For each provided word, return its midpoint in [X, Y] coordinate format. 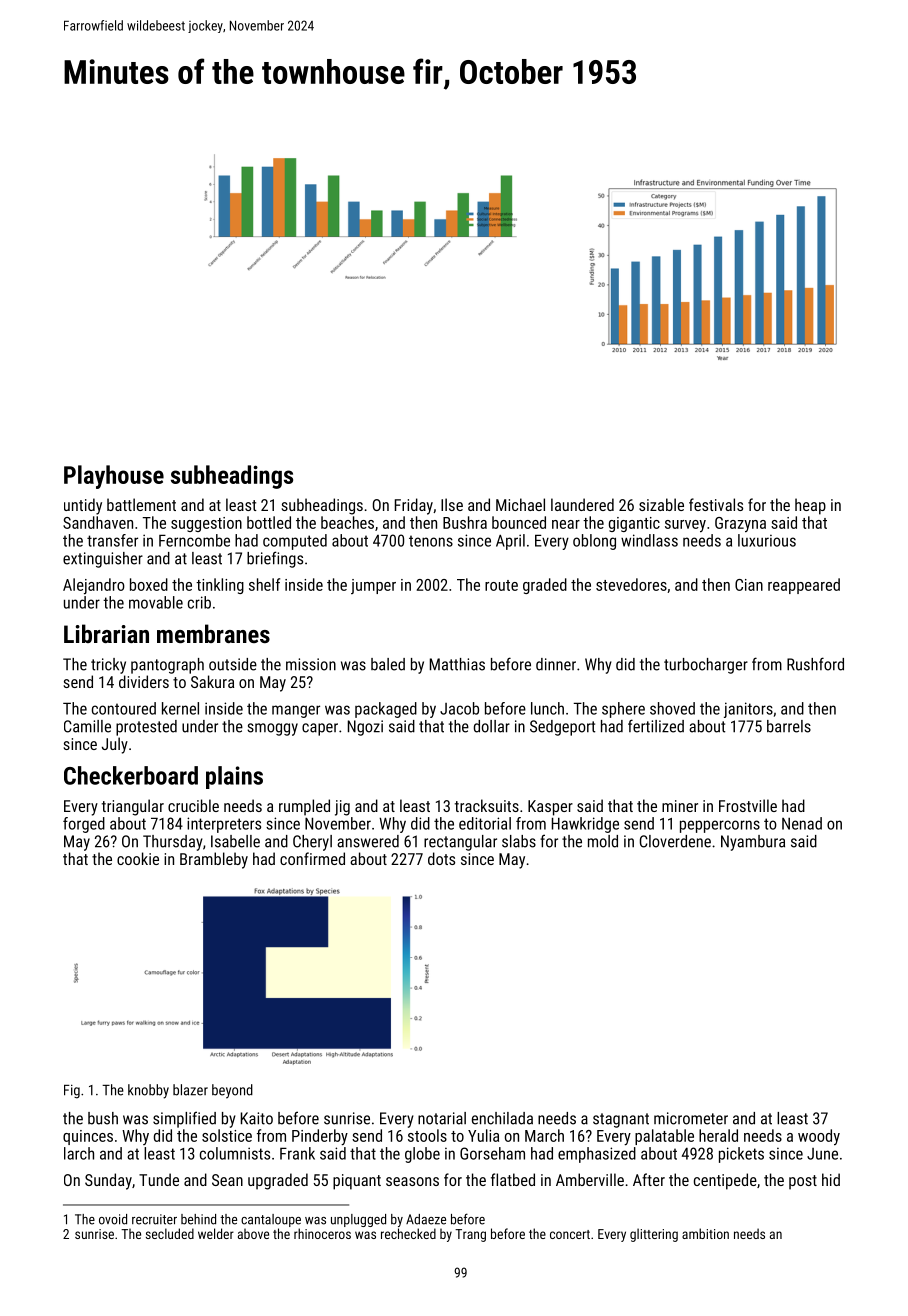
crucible [193, 805]
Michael [520, 504]
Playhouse [114, 477]
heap [810, 506]
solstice [227, 1135]
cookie [138, 858]
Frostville [748, 805]
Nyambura [753, 843]
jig [342, 808]
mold [603, 841]
